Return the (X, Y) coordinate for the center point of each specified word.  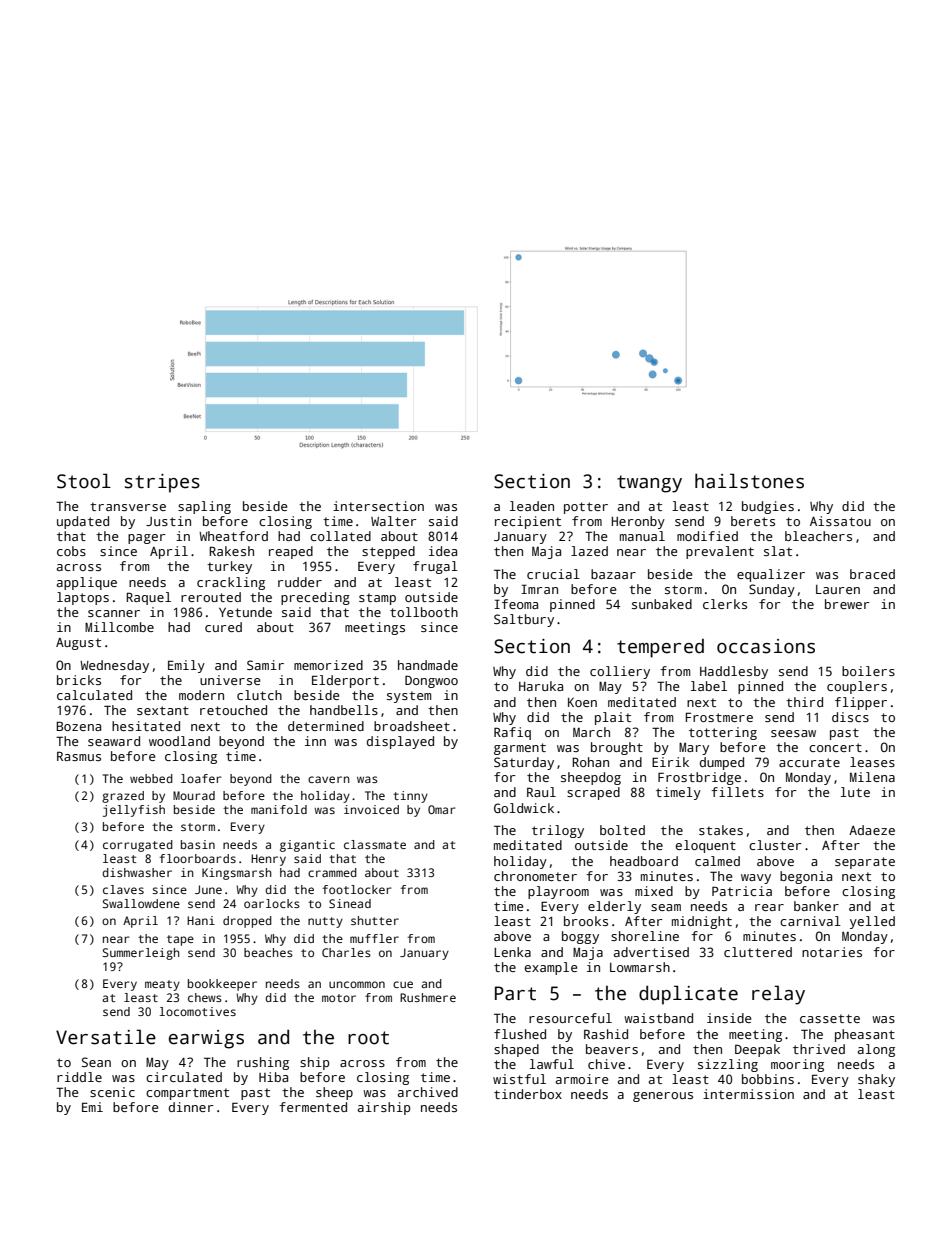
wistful (519, 1079)
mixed (654, 891)
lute (855, 792)
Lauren (838, 589)
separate (865, 863)
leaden (532, 506)
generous (663, 1097)
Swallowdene (141, 903)
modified (707, 536)
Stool (84, 481)
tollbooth (424, 612)
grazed (123, 797)
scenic (112, 1092)
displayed (400, 742)
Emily (186, 666)
